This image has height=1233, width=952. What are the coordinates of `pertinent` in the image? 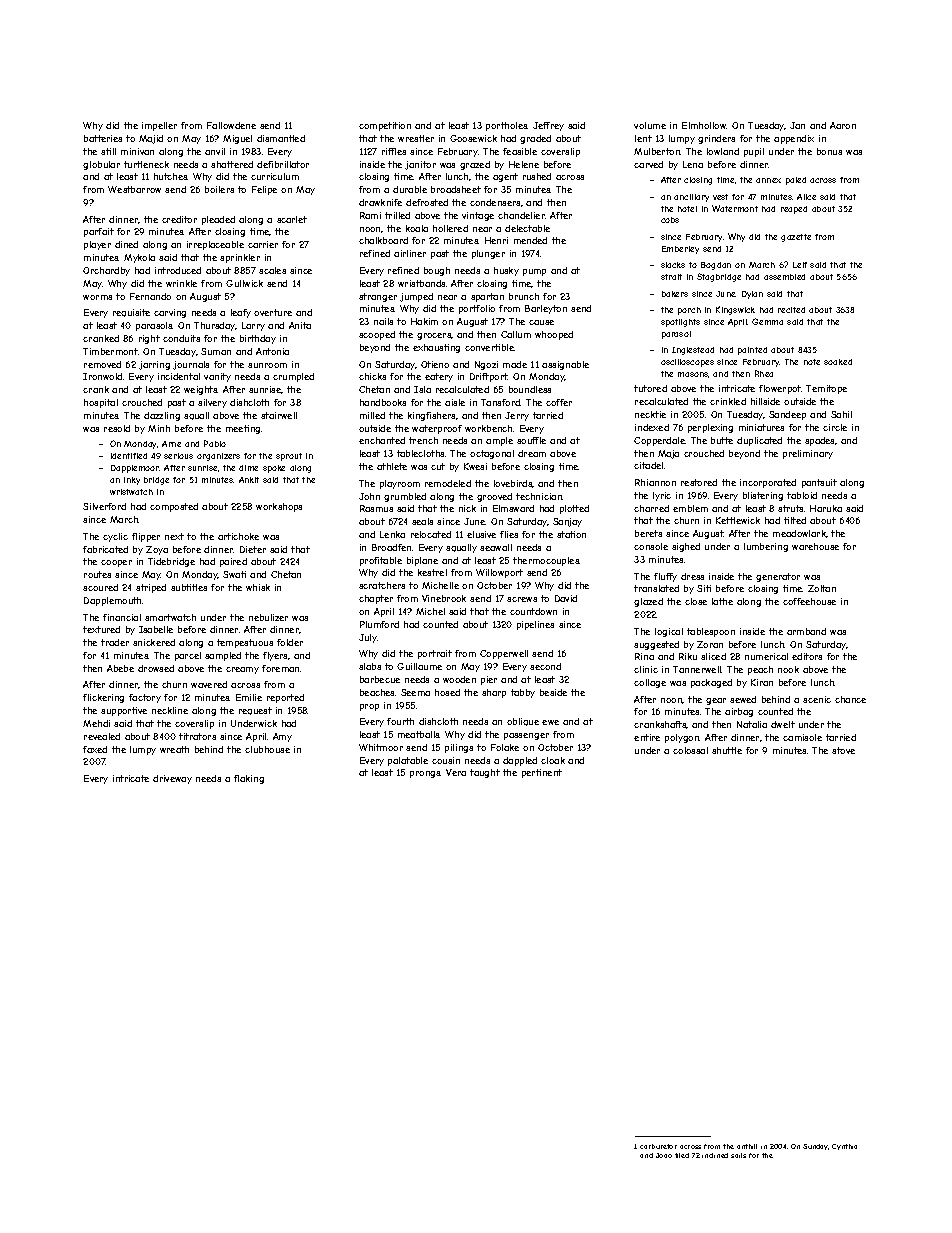 It's located at (542, 773).
